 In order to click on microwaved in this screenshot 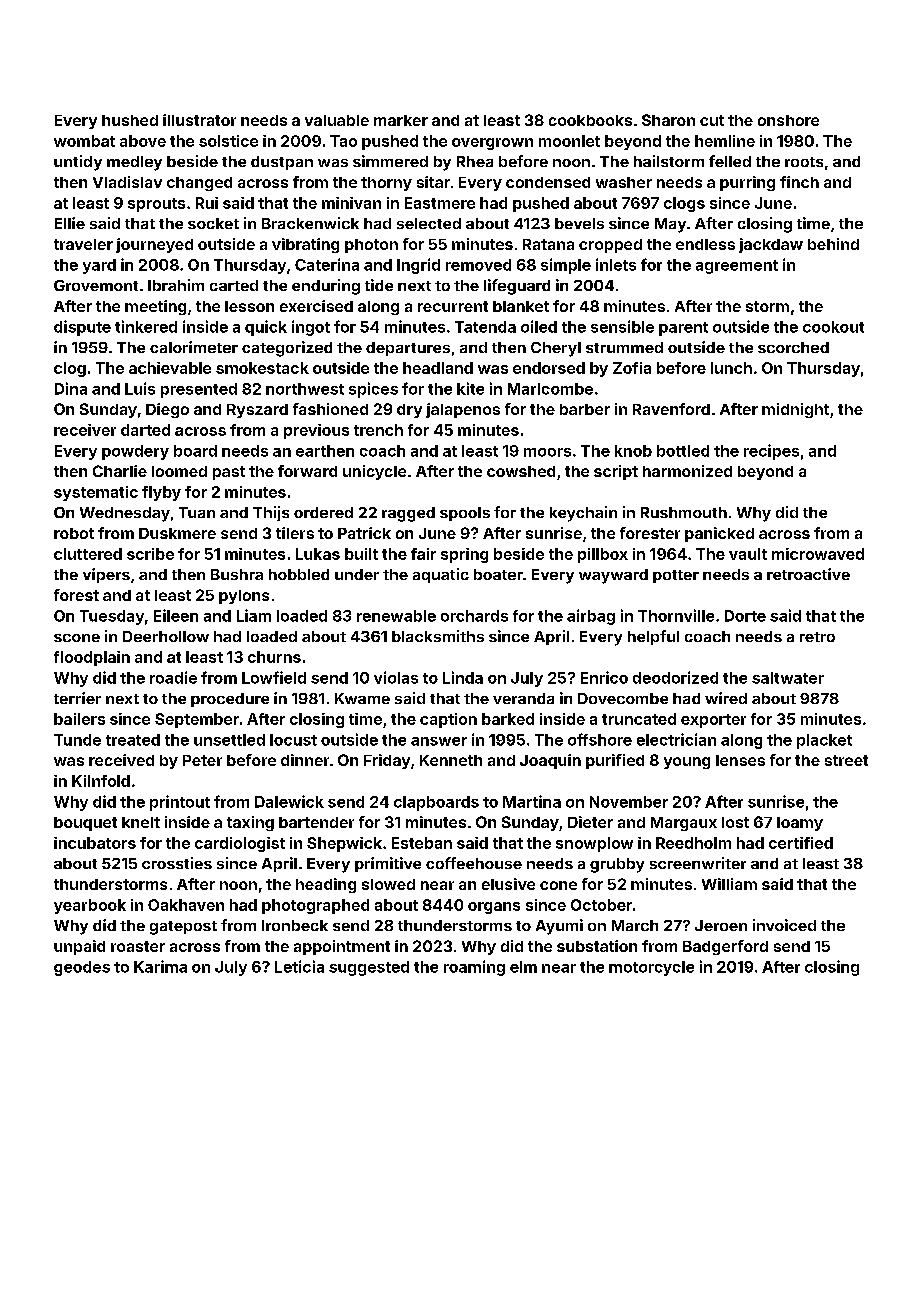, I will do `click(818, 554)`.
